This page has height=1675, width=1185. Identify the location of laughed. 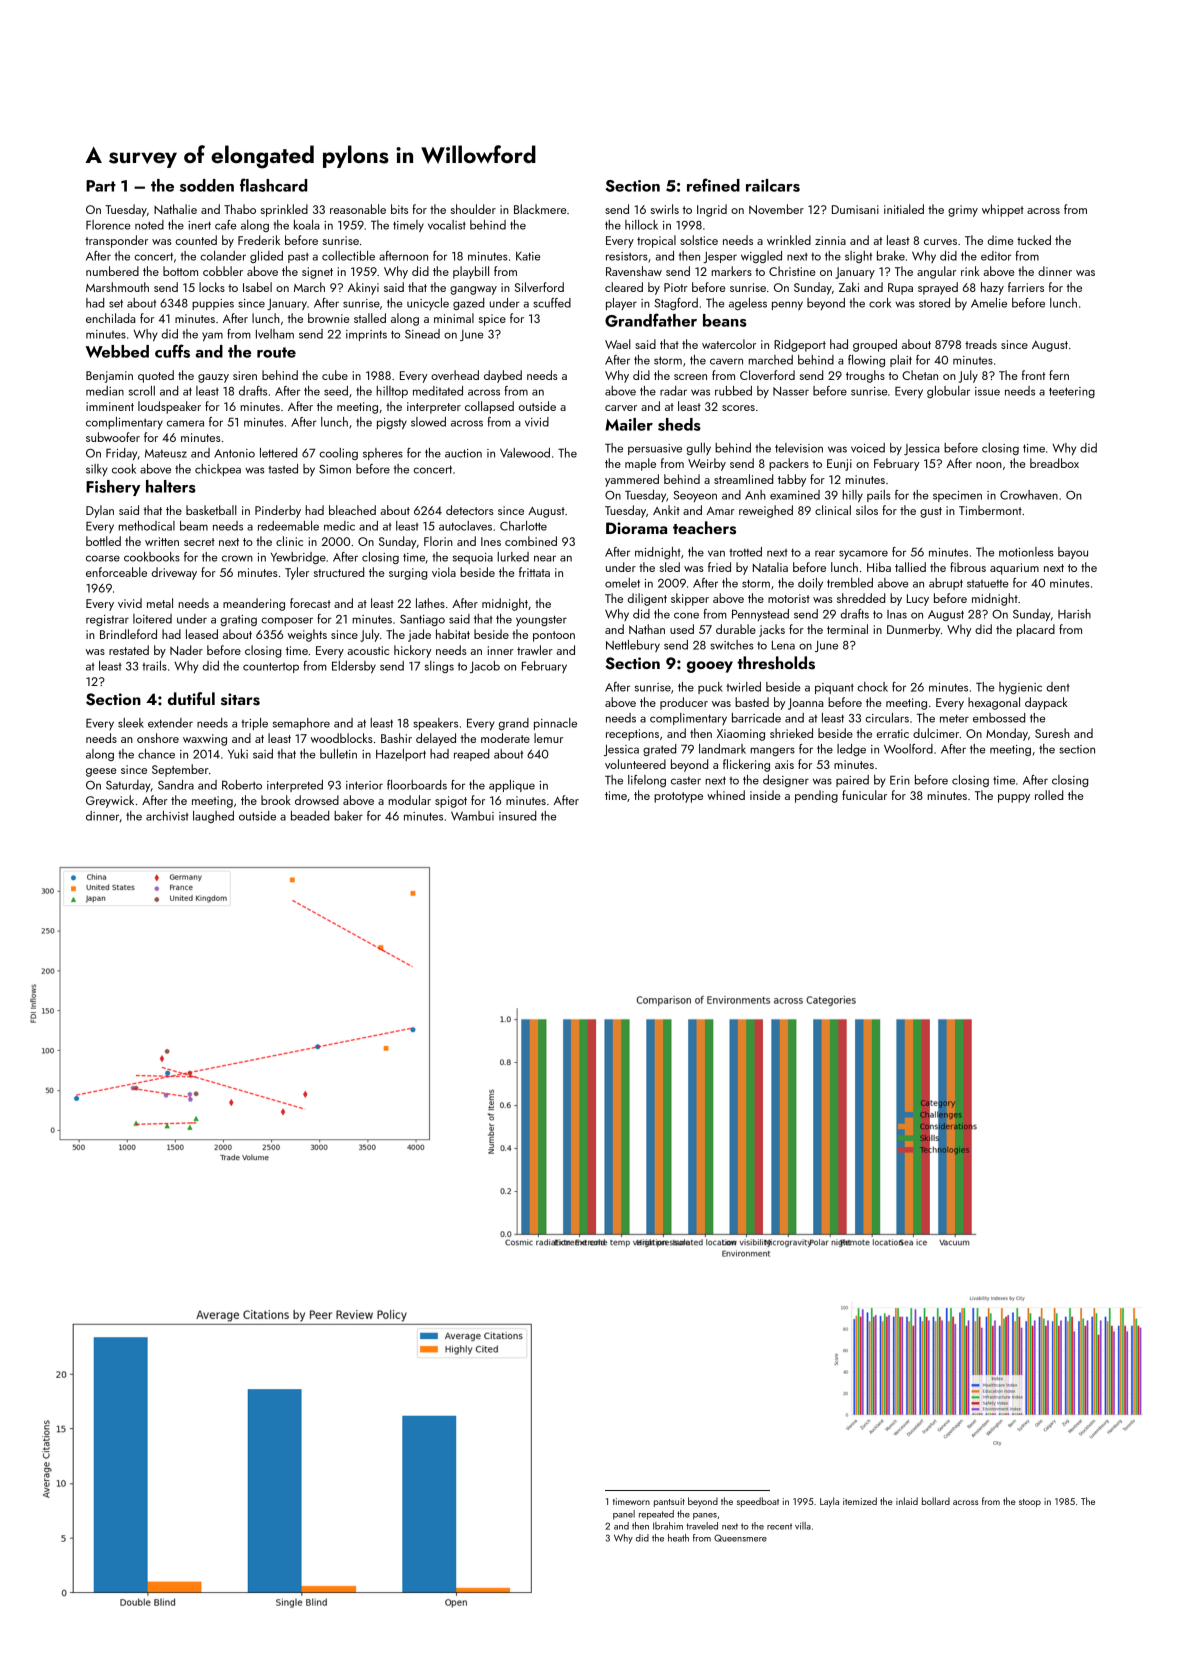
(213, 817).
